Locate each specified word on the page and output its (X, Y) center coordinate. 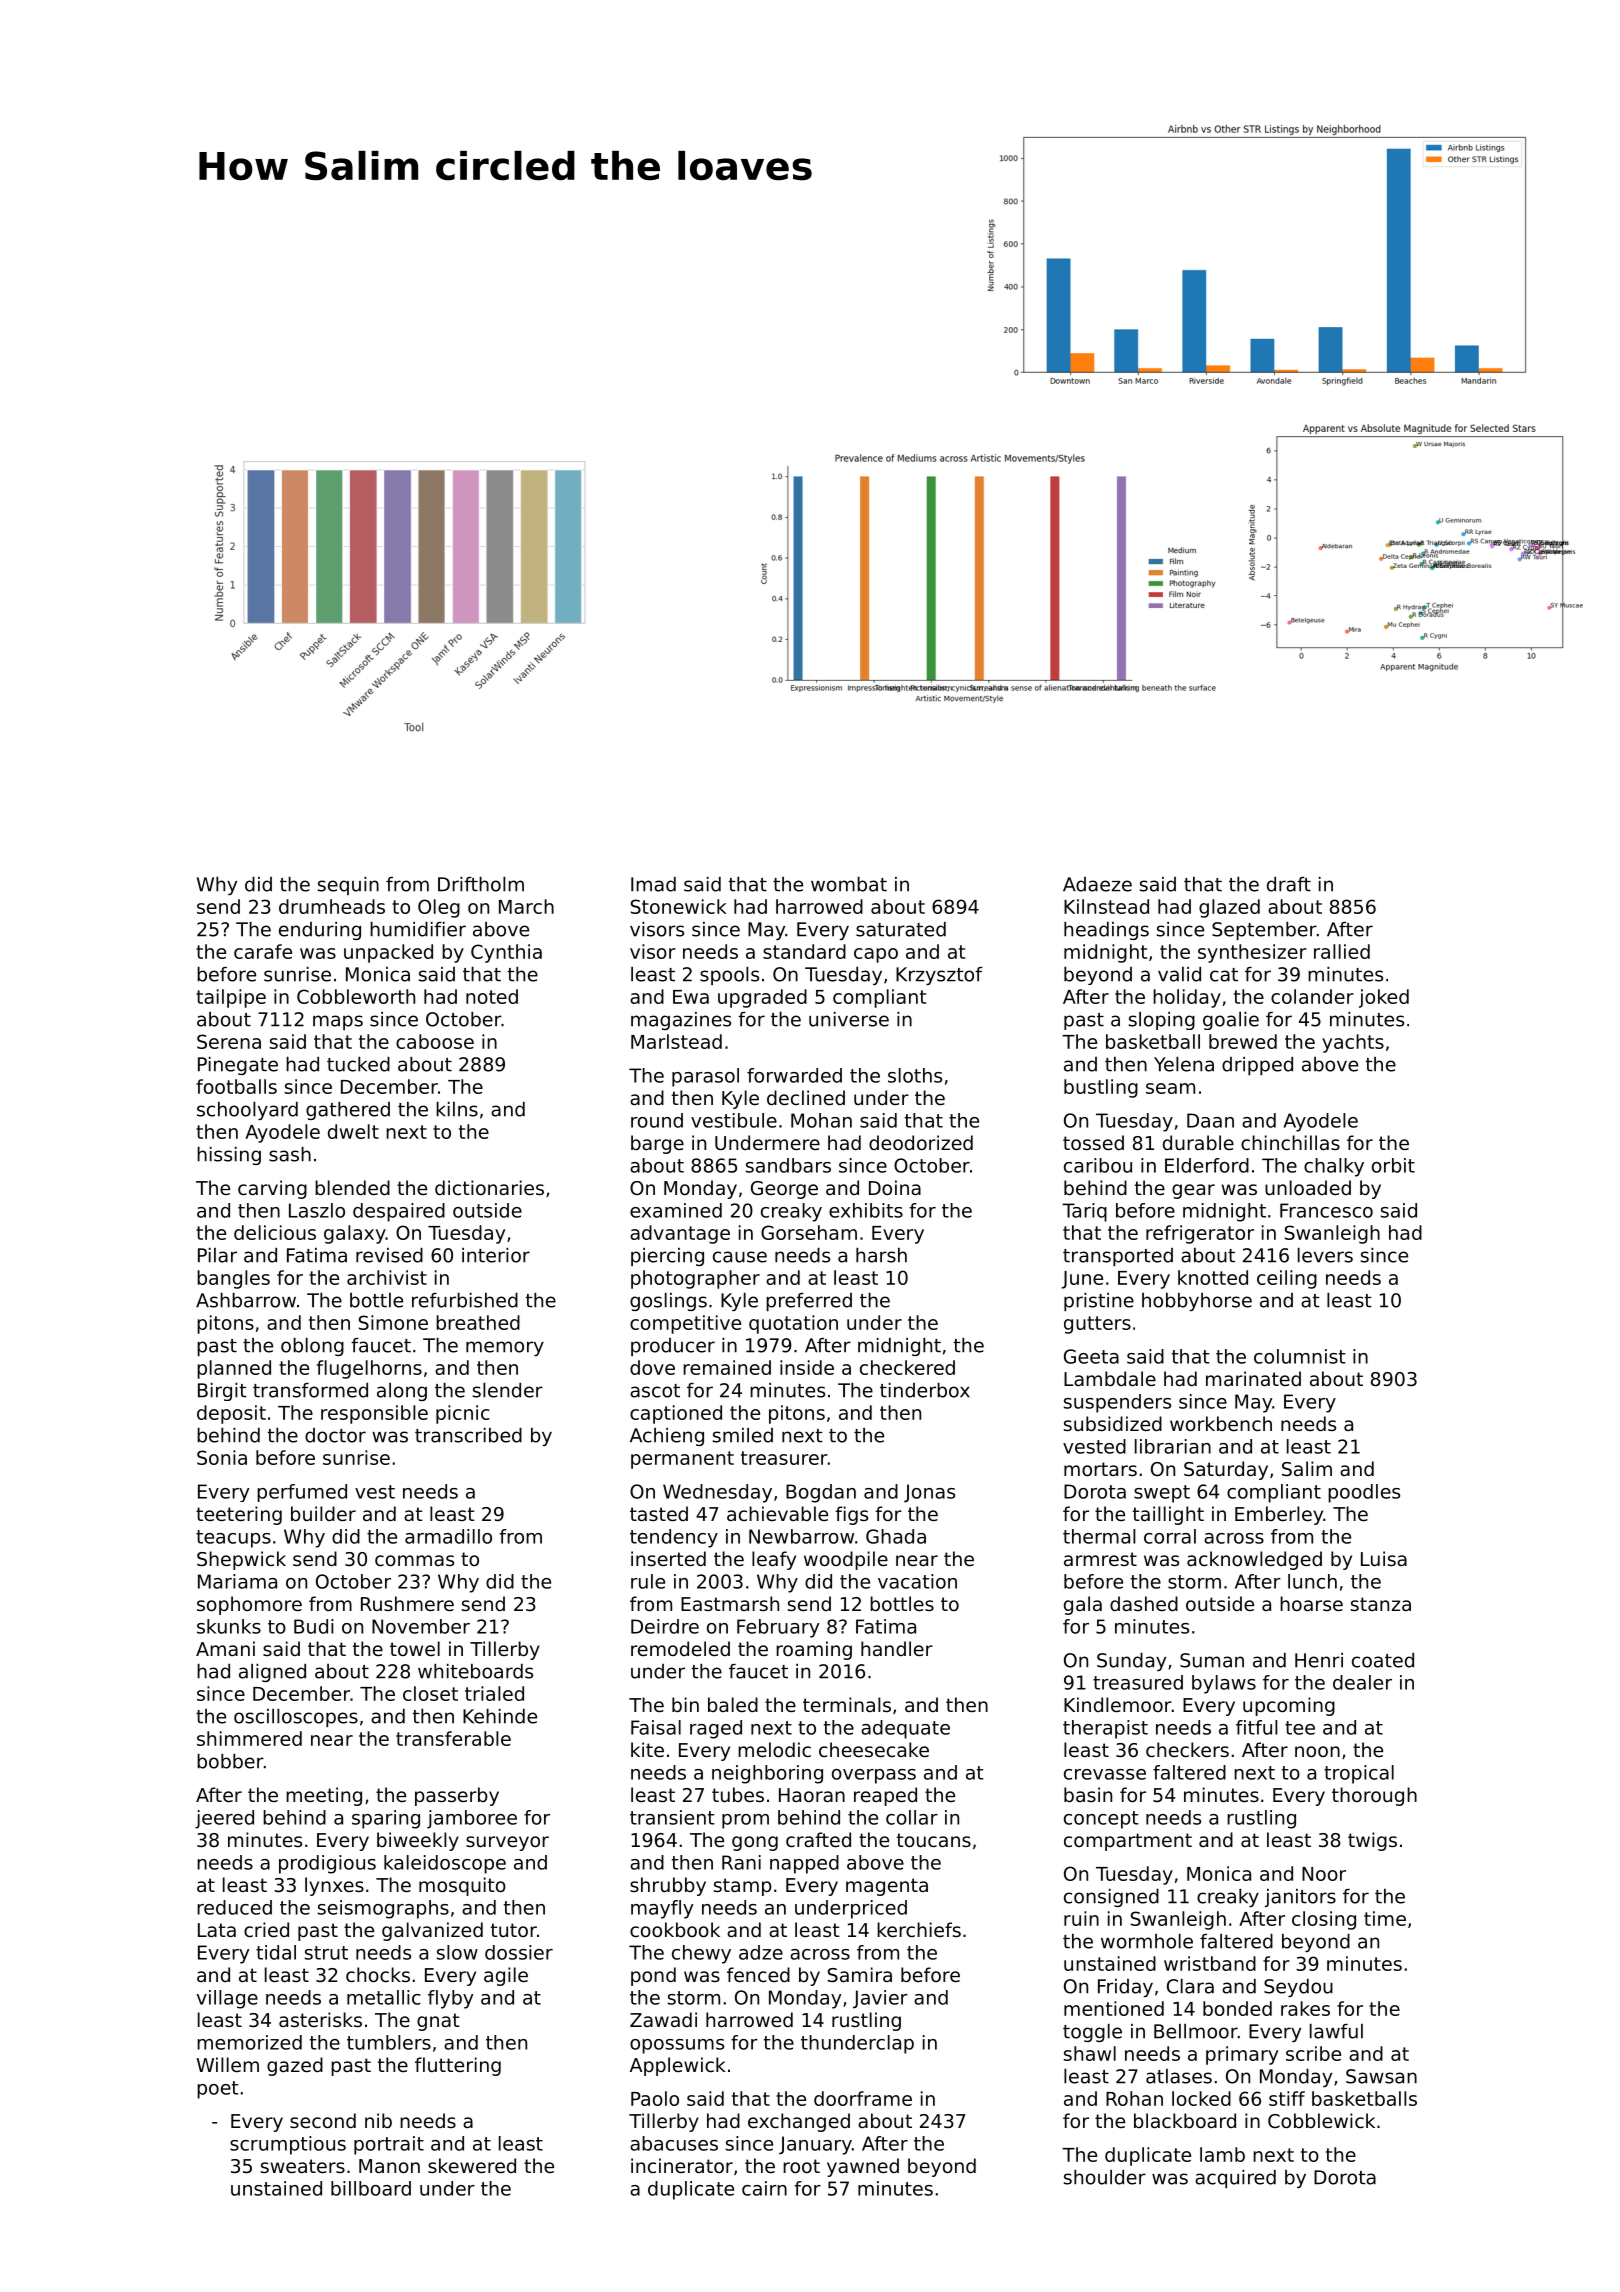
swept (1162, 1494)
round (657, 1120)
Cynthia (506, 953)
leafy (774, 1560)
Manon (389, 2166)
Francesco (1326, 1210)
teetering (239, 1515)
